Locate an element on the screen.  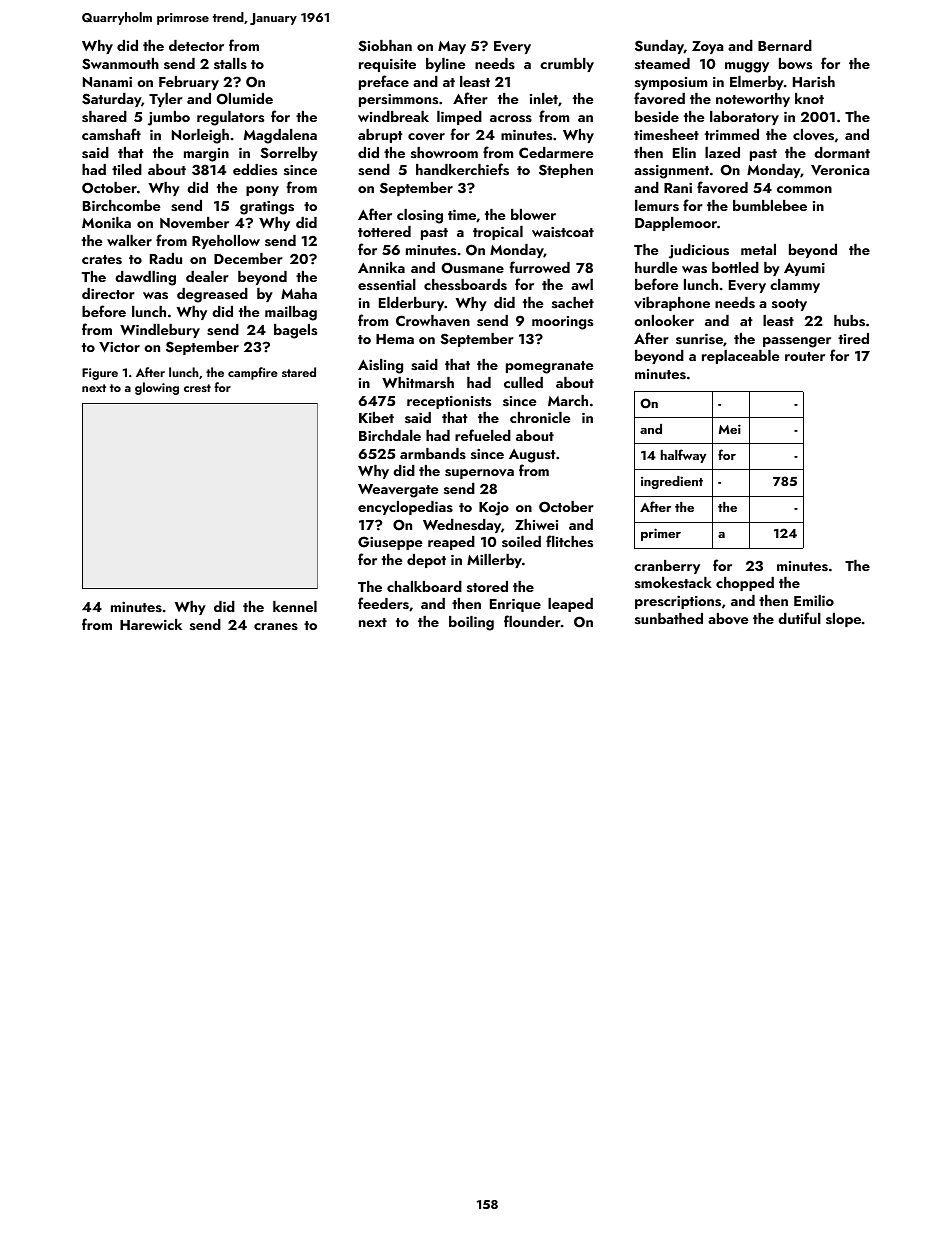
Ayumi is located at coordinates (804, 269).
